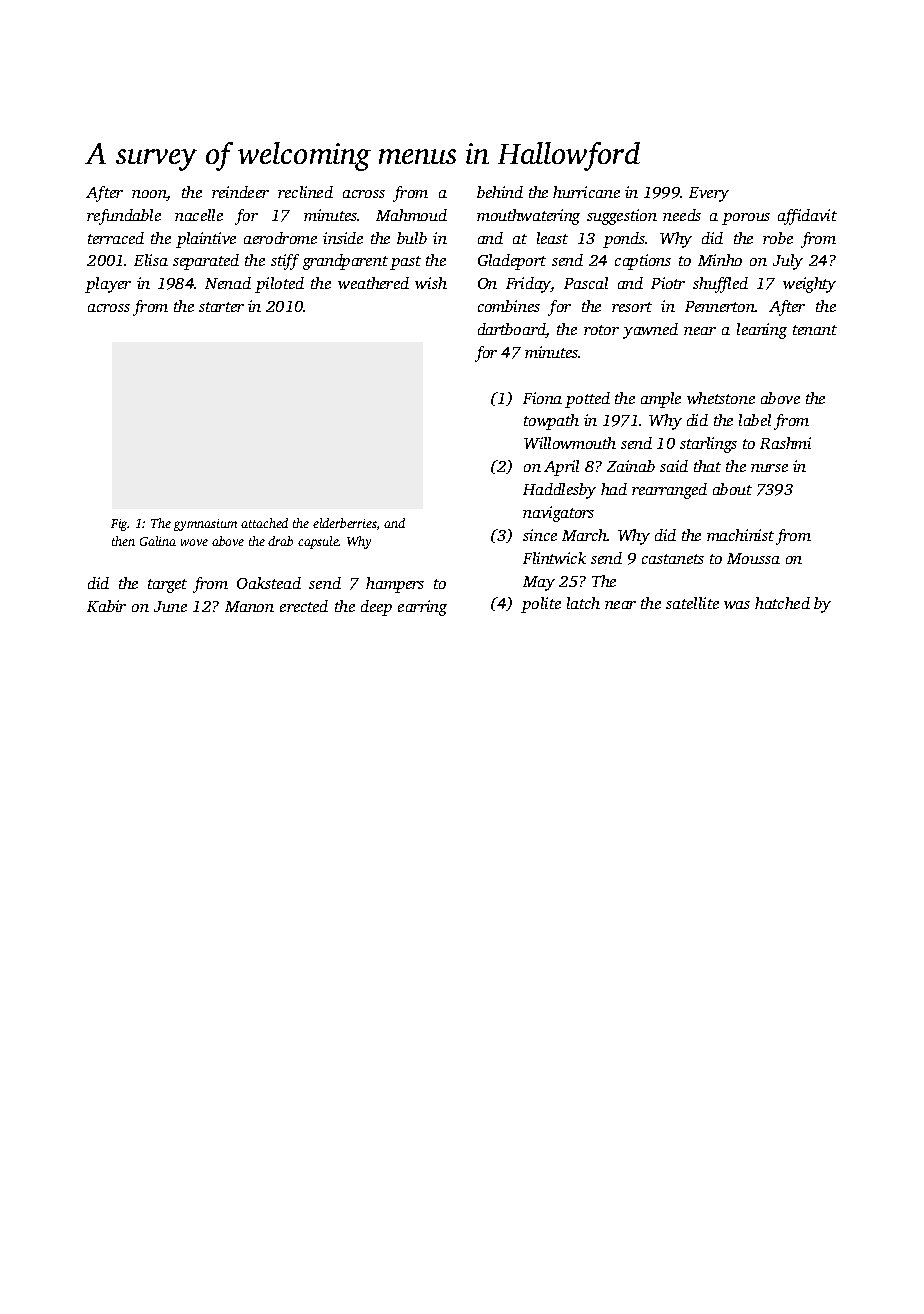 Image resolution: width=924 pixels, height=1314 pixels. Describe the element at coordinates (709, 194) in the page. I see `Every` at that location.
